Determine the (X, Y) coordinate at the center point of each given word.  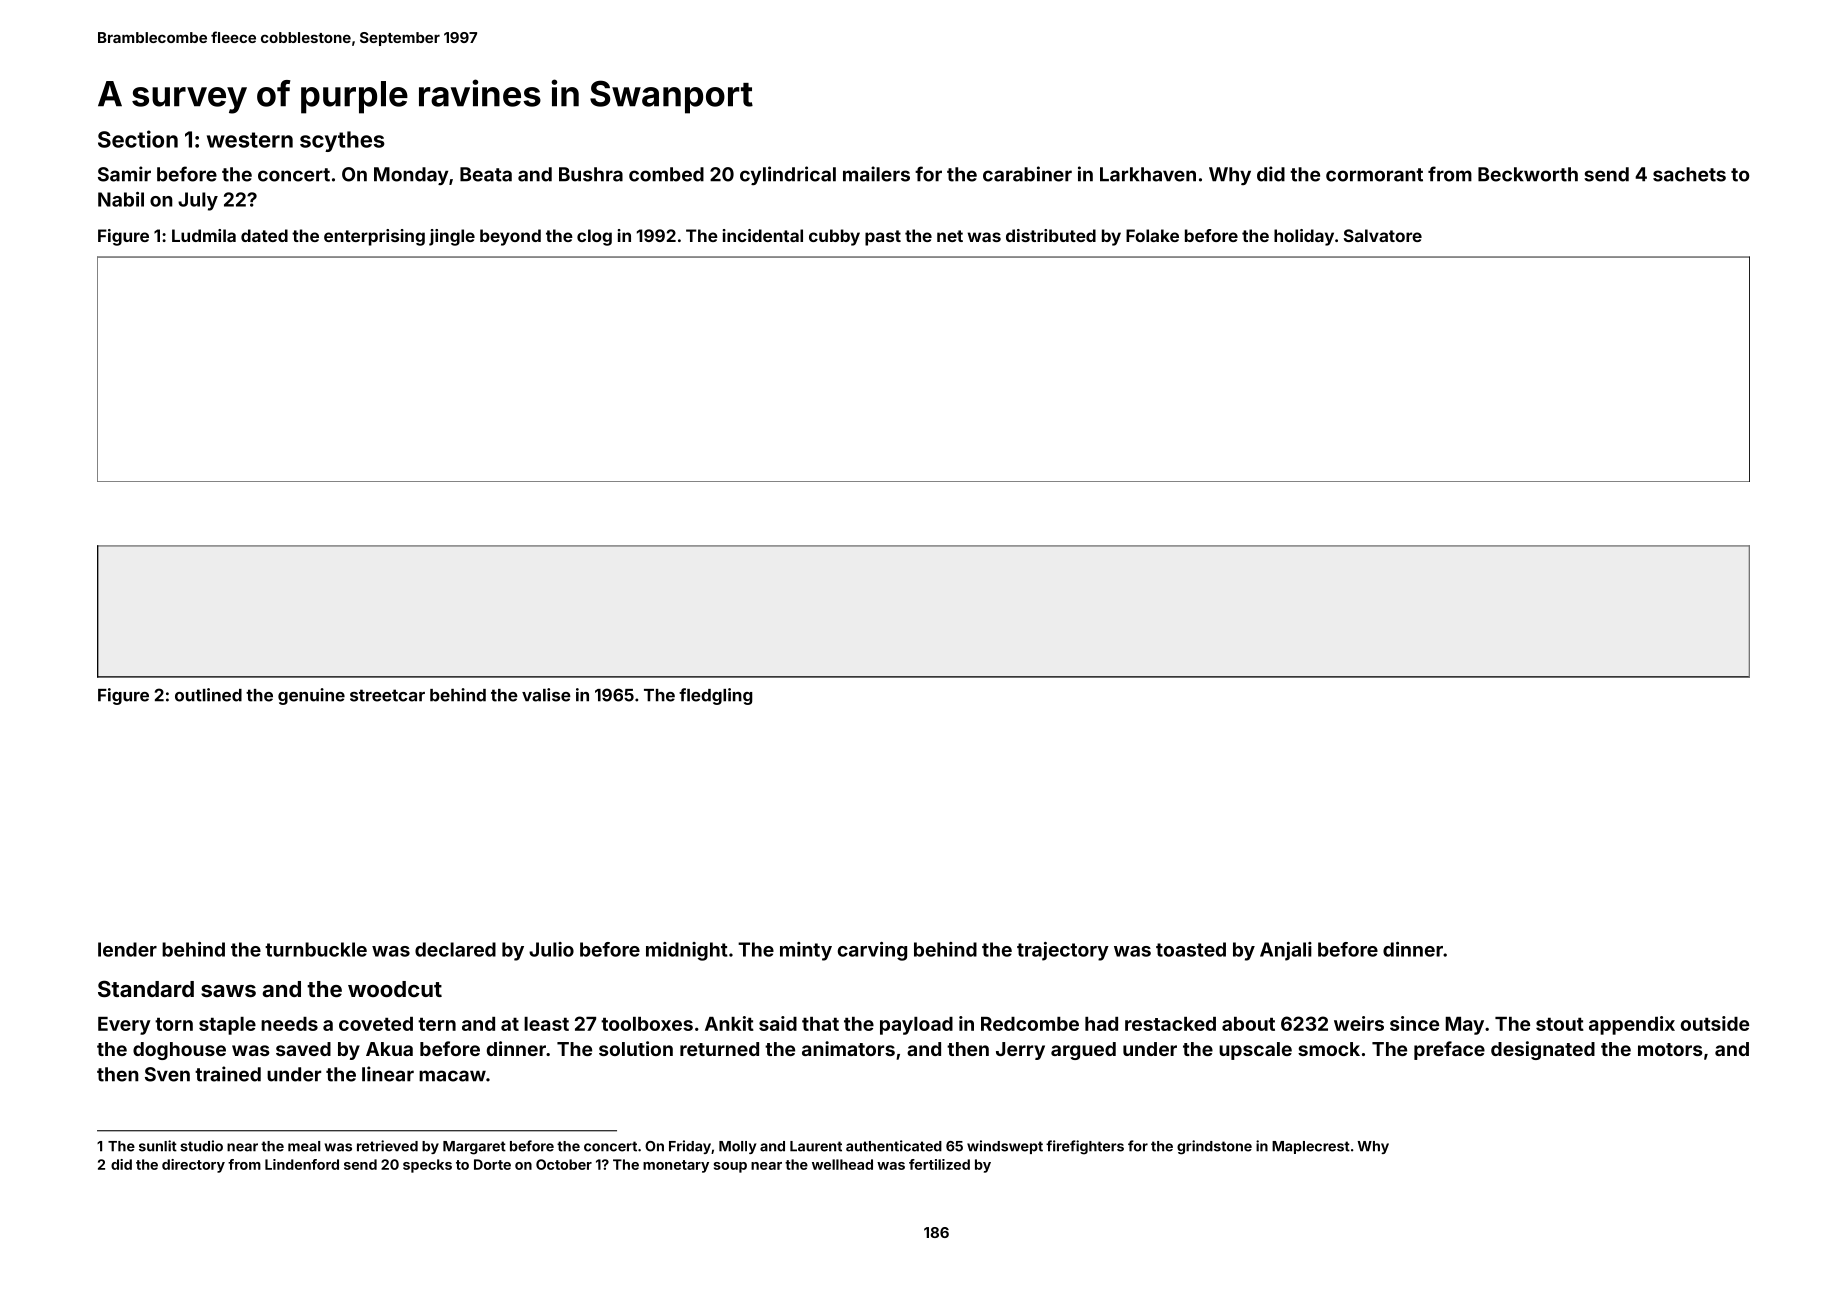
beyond (510, 237)
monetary (676, 1166)
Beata (486, 174)
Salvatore (1383, 235)
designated (1543, 1050)
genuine (311, 696)
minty (806, 951)
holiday (1304, 237)
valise (546, 695)
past (883, 238)
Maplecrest (1311, 1147)
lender (127, 949)
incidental (763, 235)
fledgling (715, 696)
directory (193, 1166)
